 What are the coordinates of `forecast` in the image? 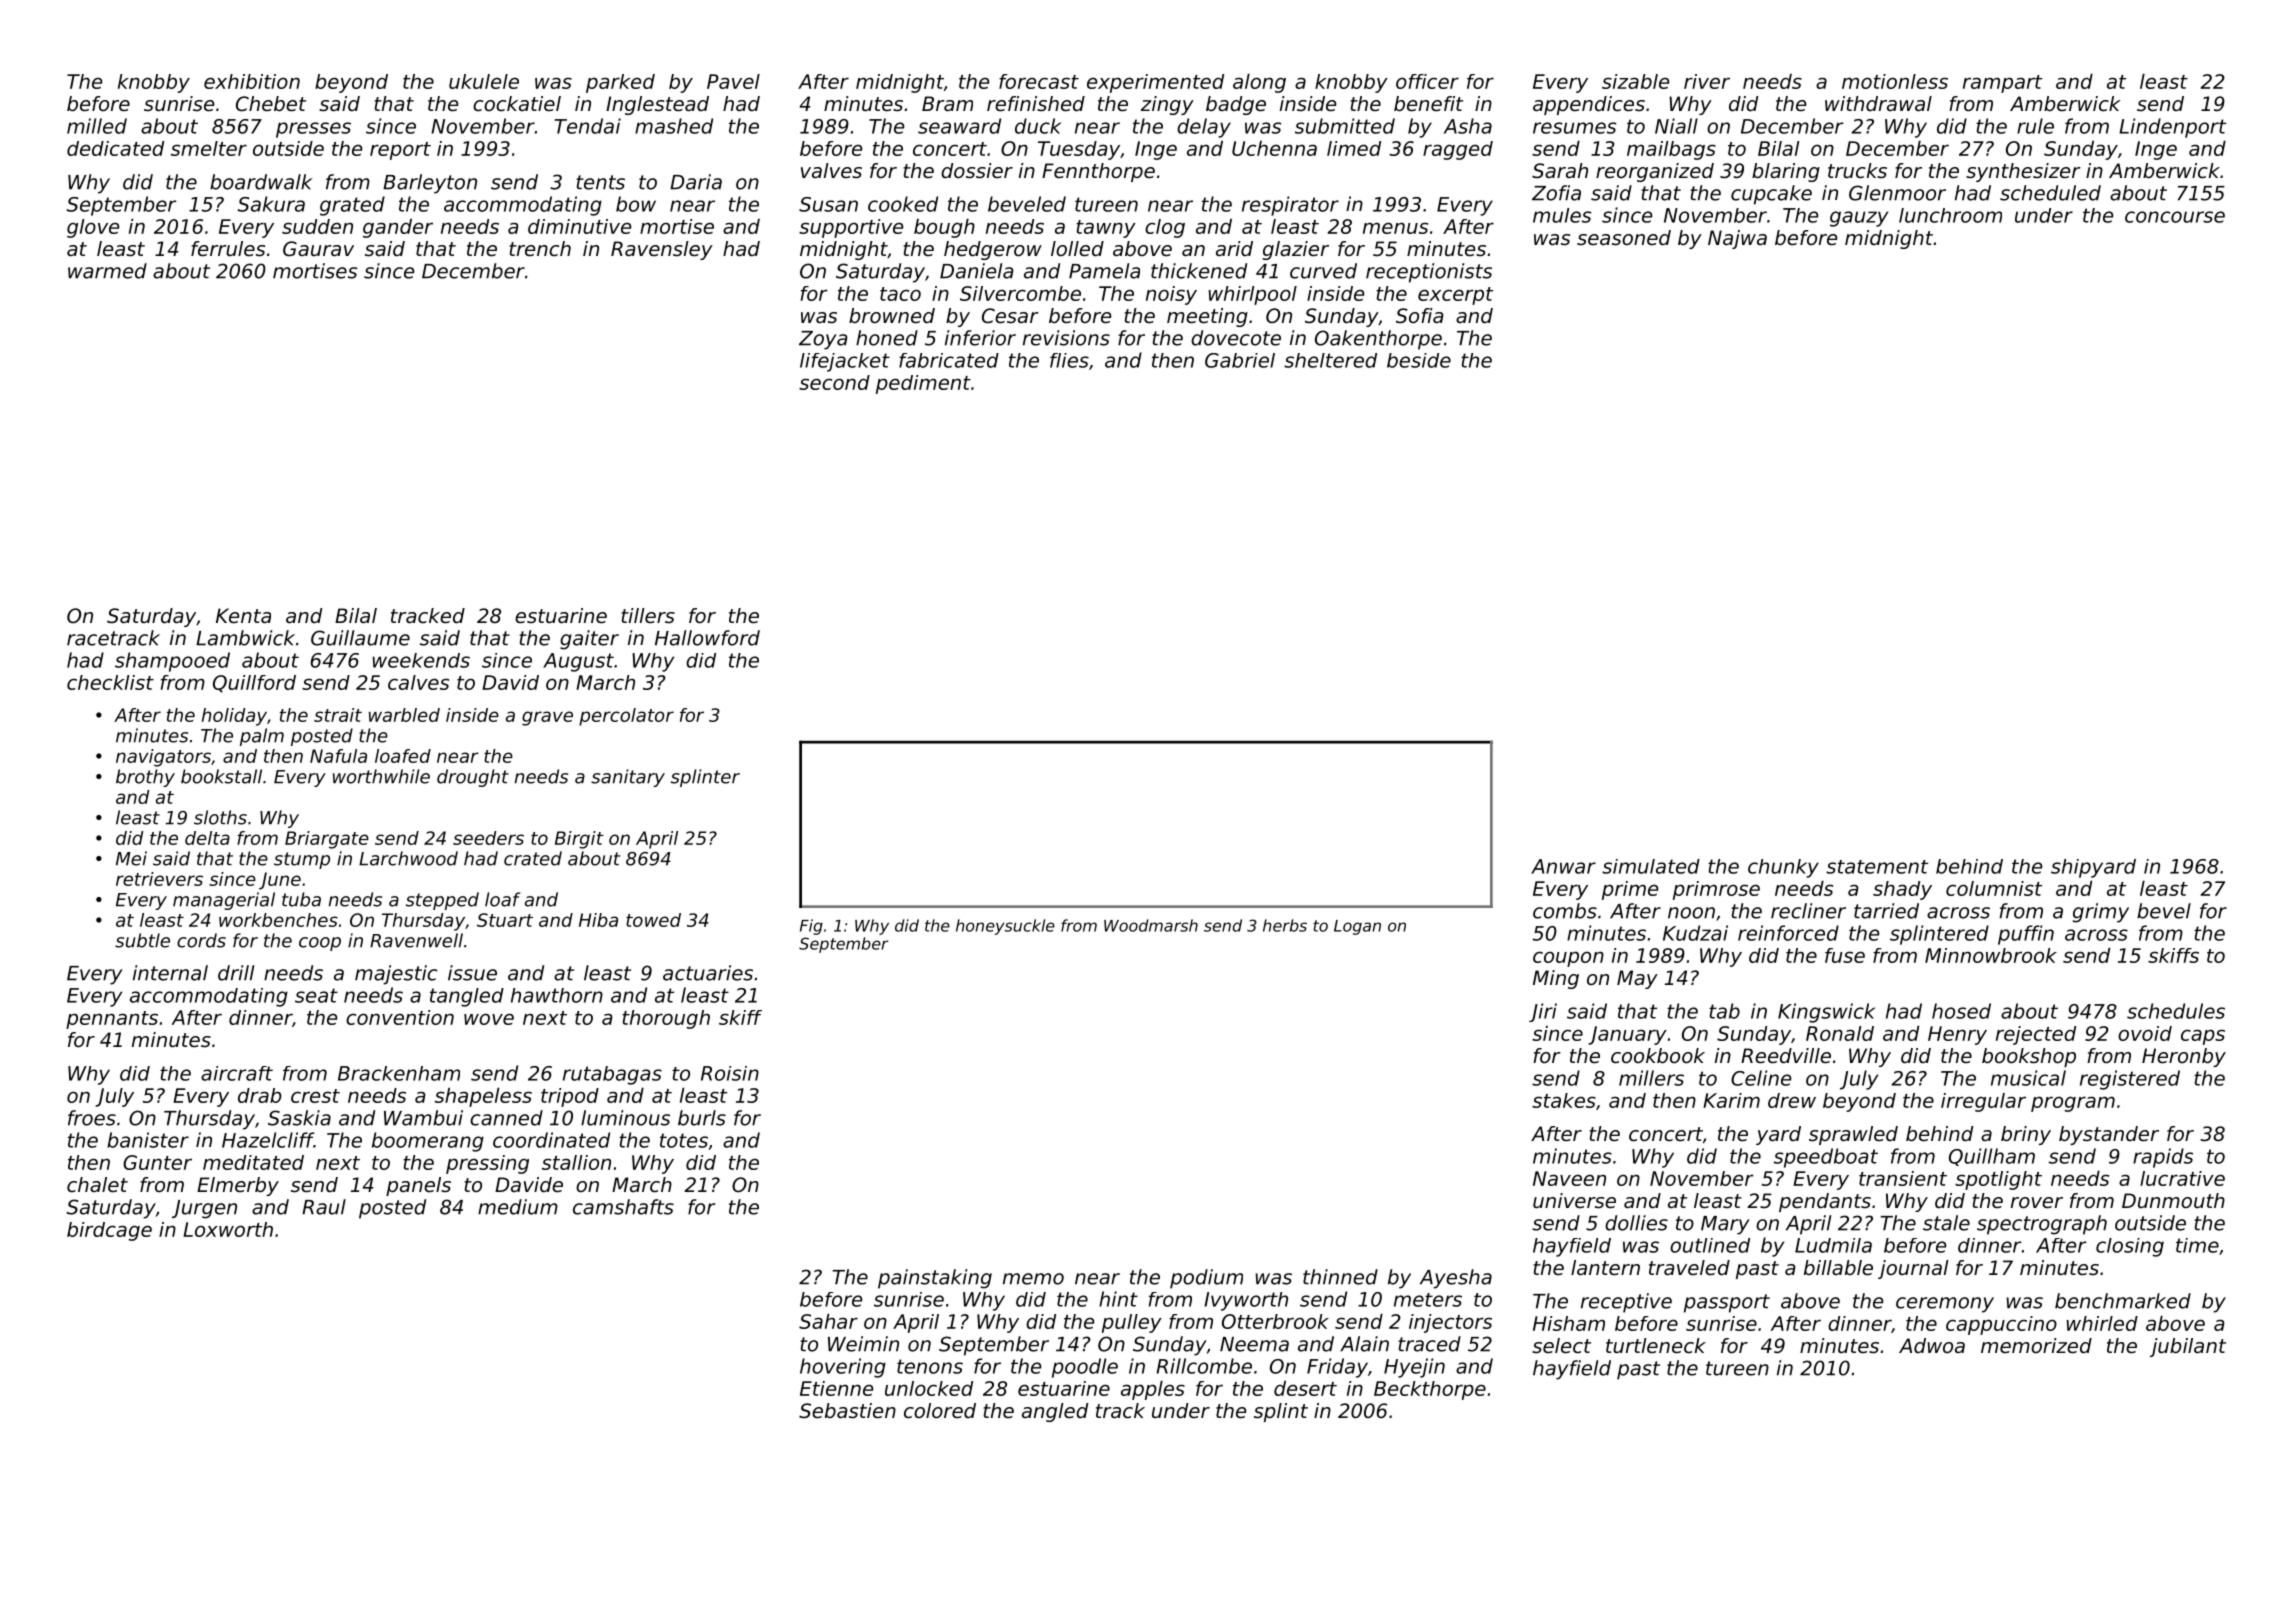 It's located at (1039, 81).
